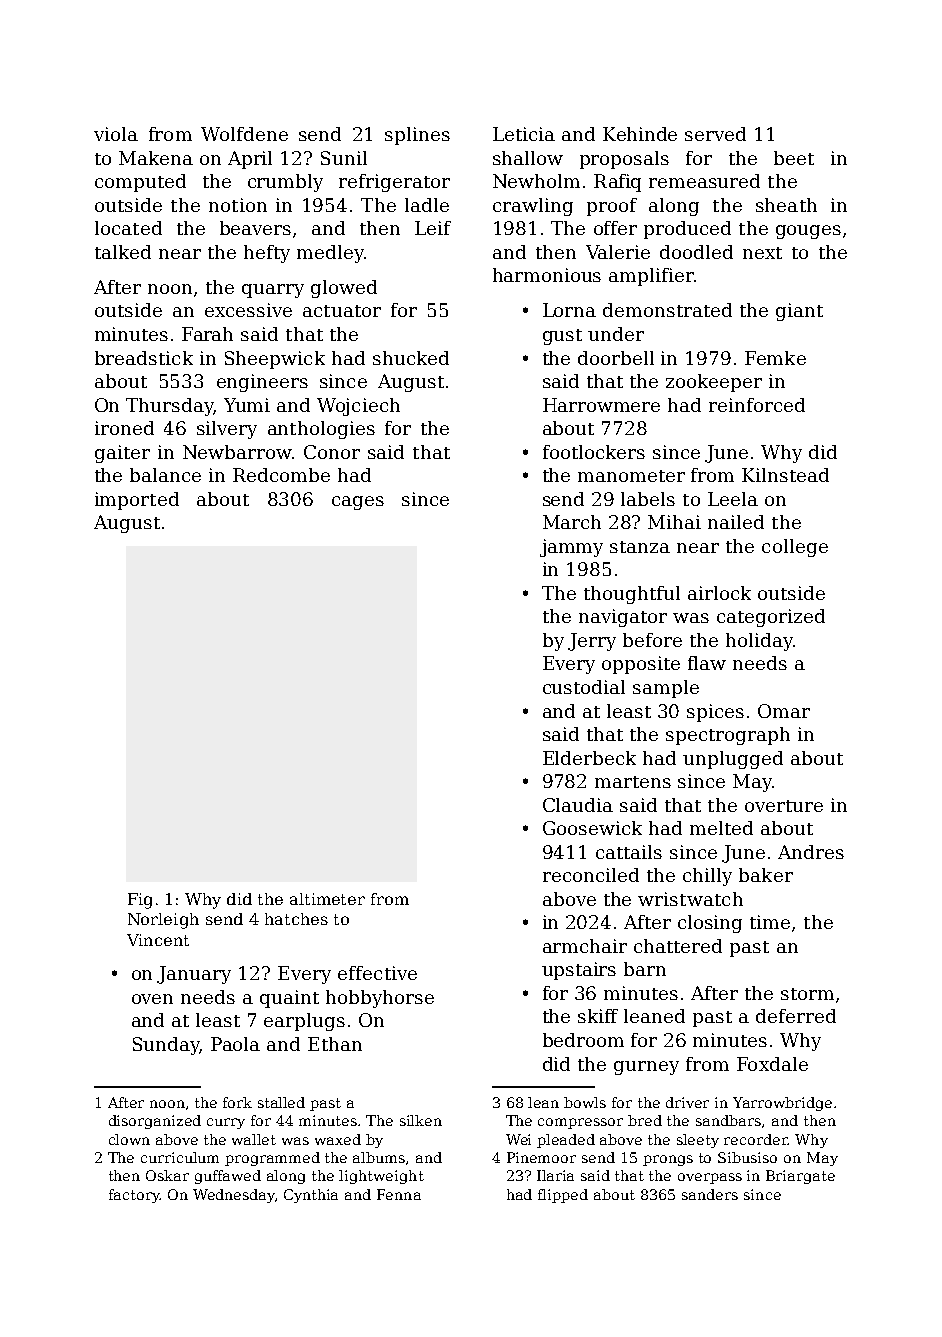 The image size is (942, 1337). I want to click on flipped, so click(563, 1196).
